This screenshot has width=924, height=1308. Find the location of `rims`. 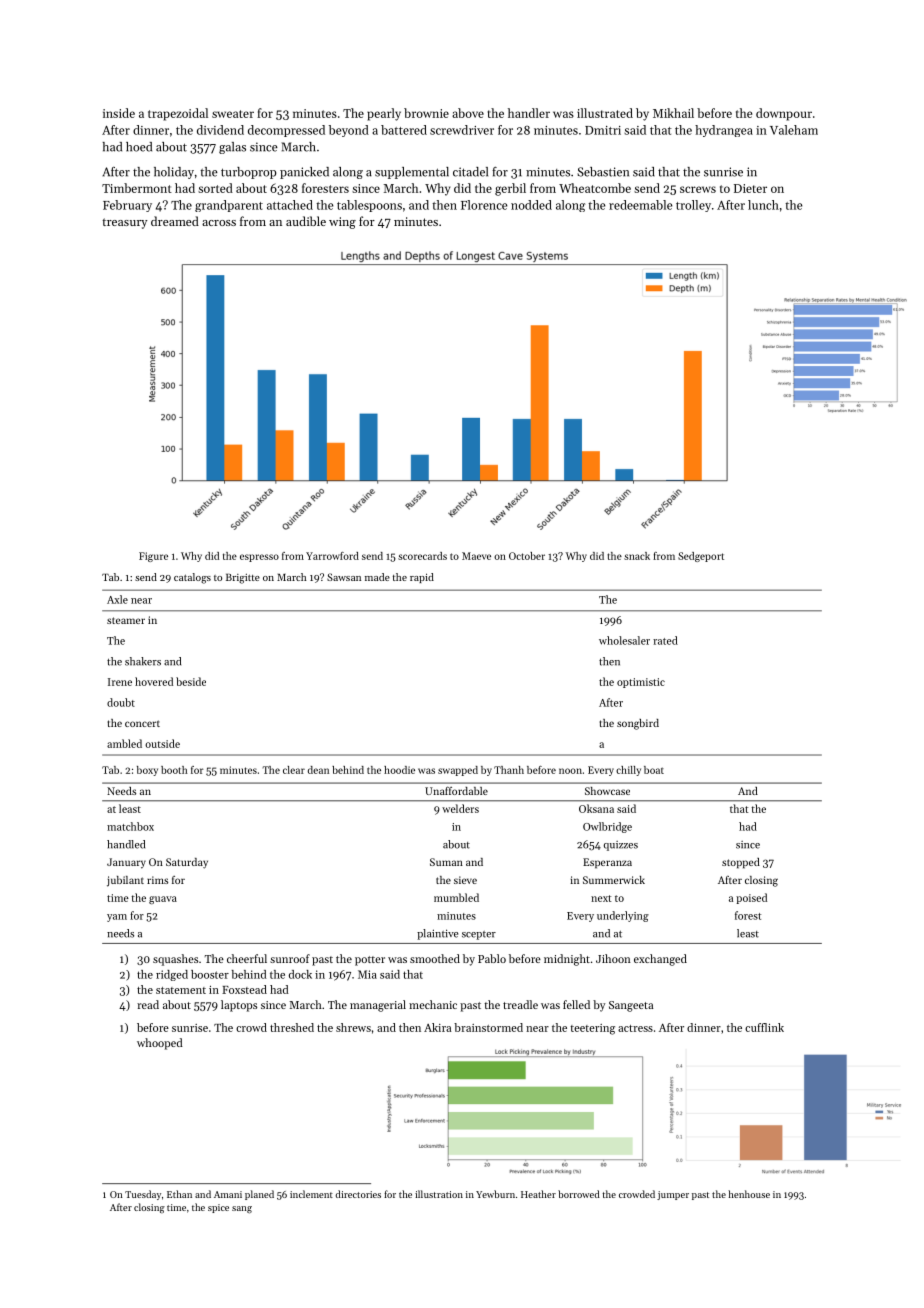

rims is located at coordinates (157, 880).
